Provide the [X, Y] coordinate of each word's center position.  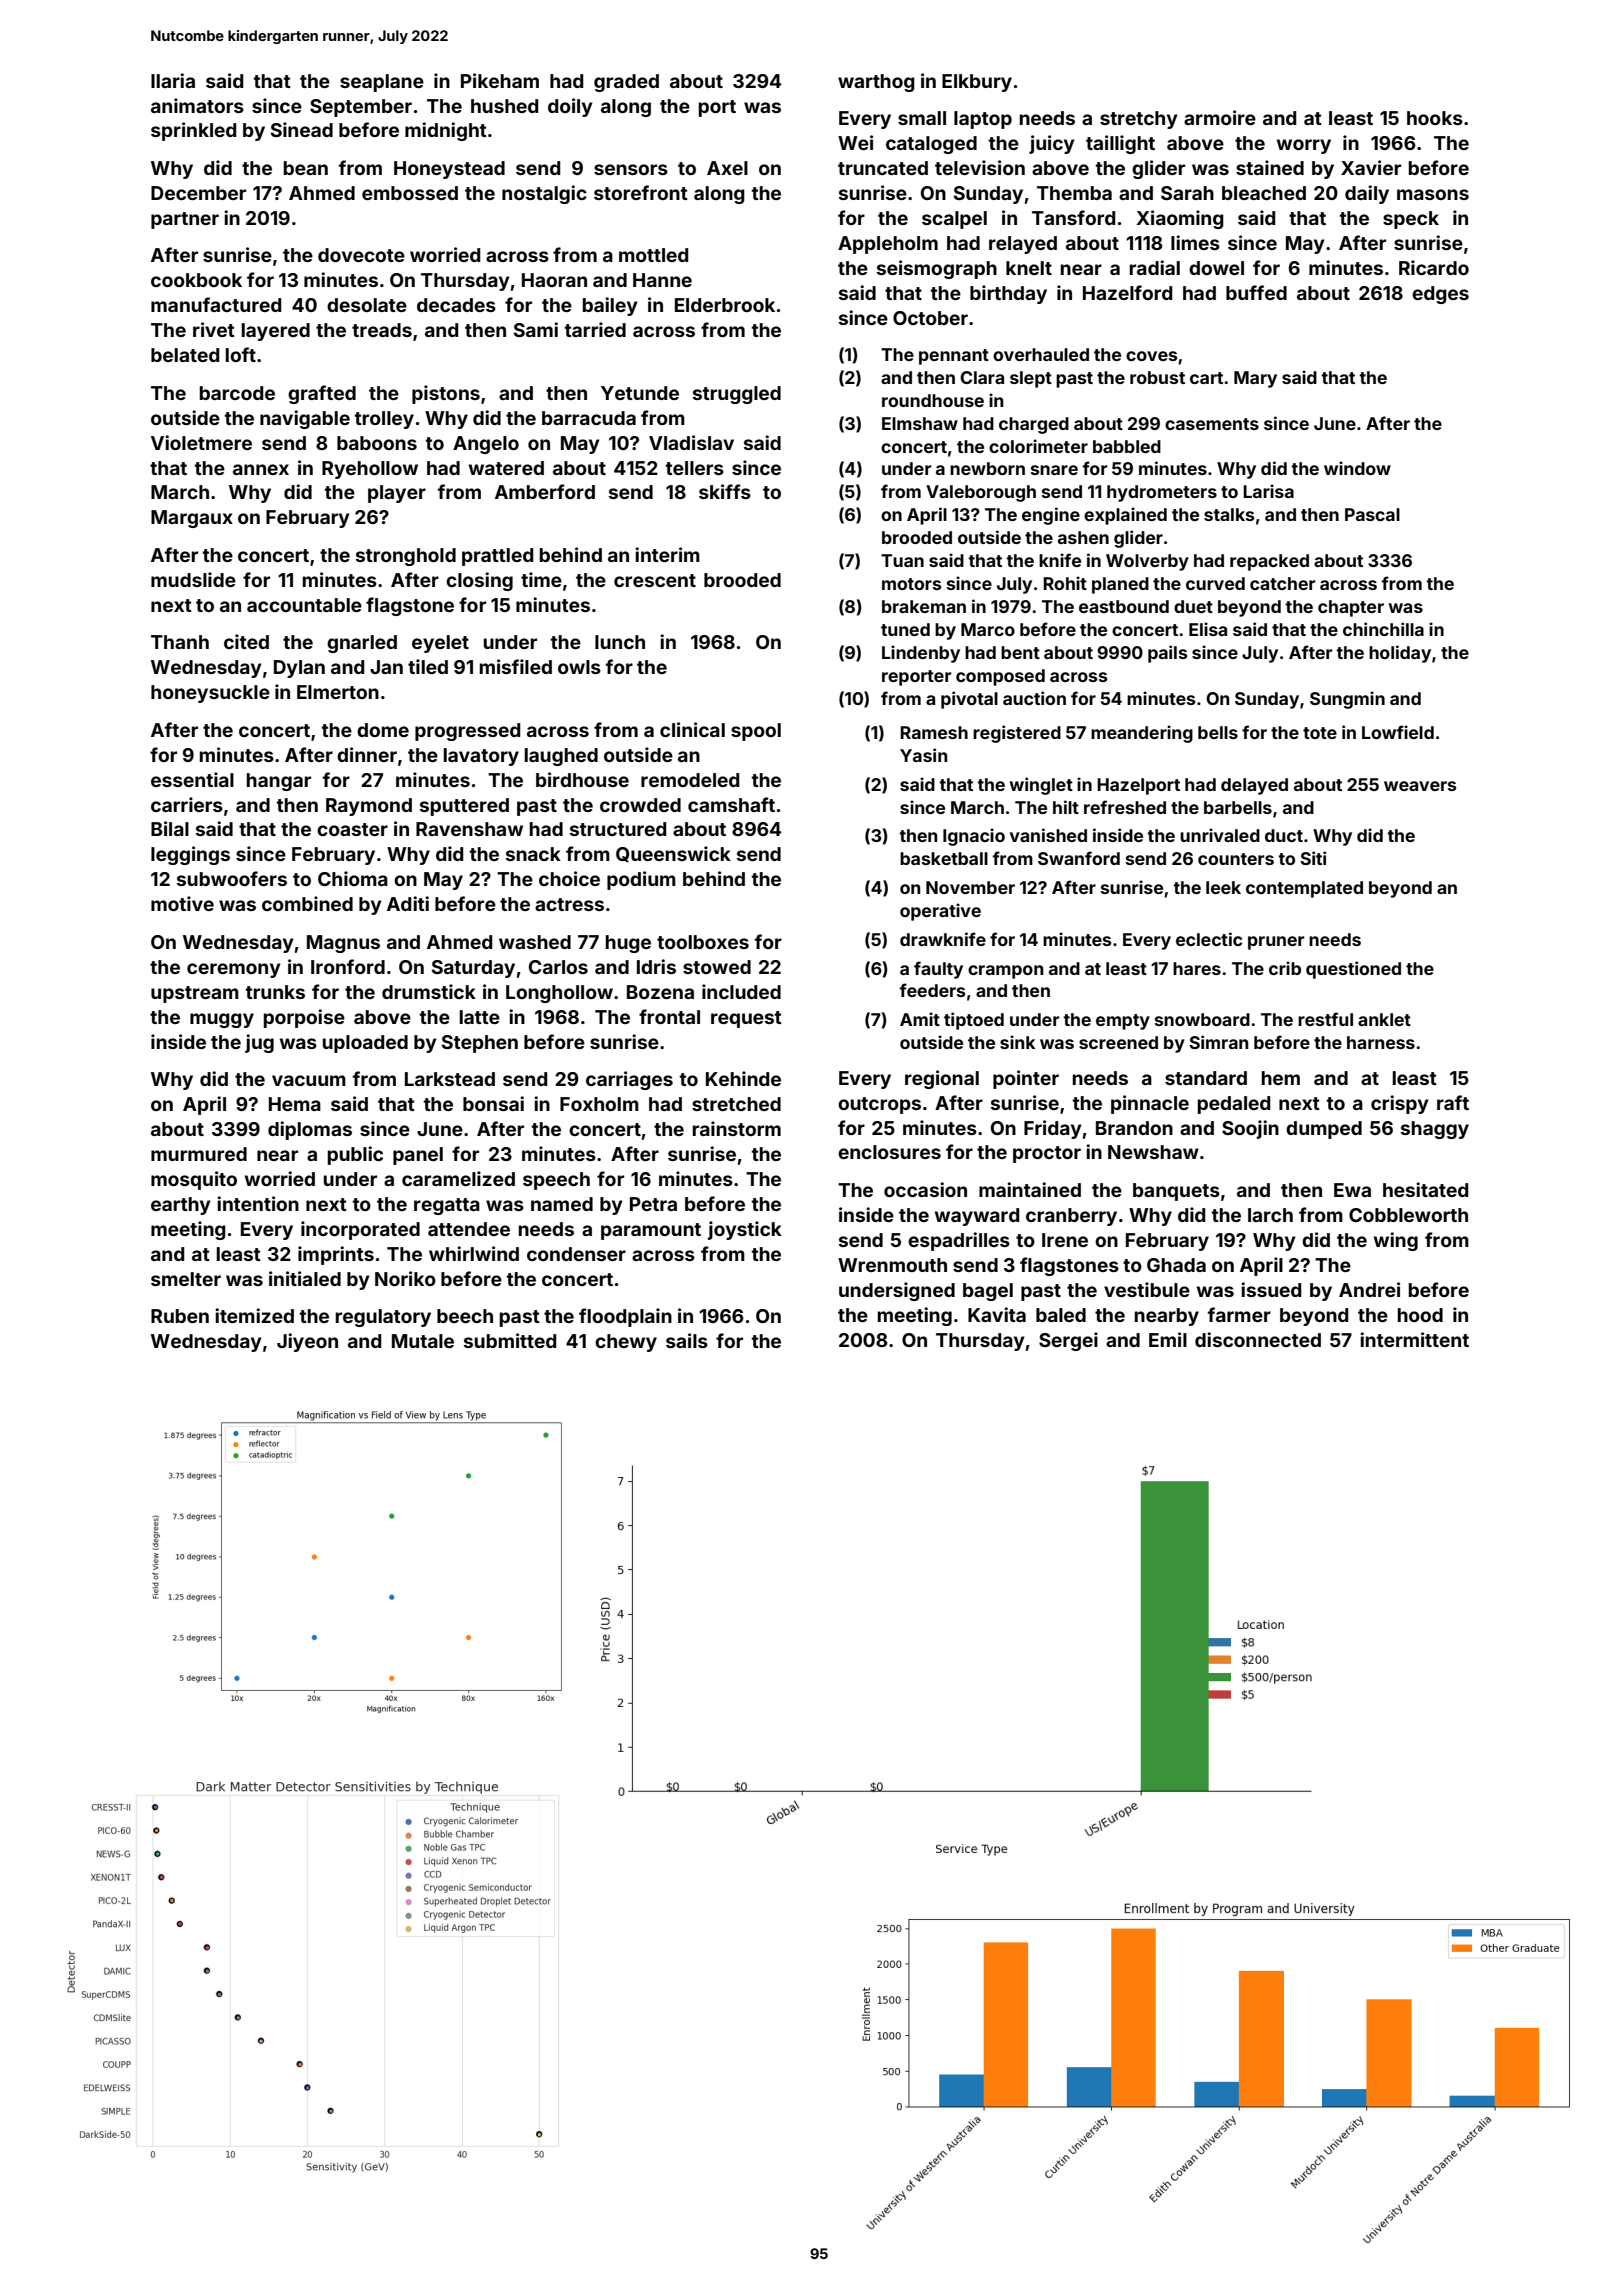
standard [1206, 1078]
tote [1320, 733]
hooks [1435, 118]
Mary [1255, 379]
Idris [656, 966]
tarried [595, 329]
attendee [469, 1229]
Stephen [480, 1044]
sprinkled [193, 131]
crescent [655, 580]
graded [626, 83]
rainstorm [737, 1128]
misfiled [516, 666]
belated [185, 355]
